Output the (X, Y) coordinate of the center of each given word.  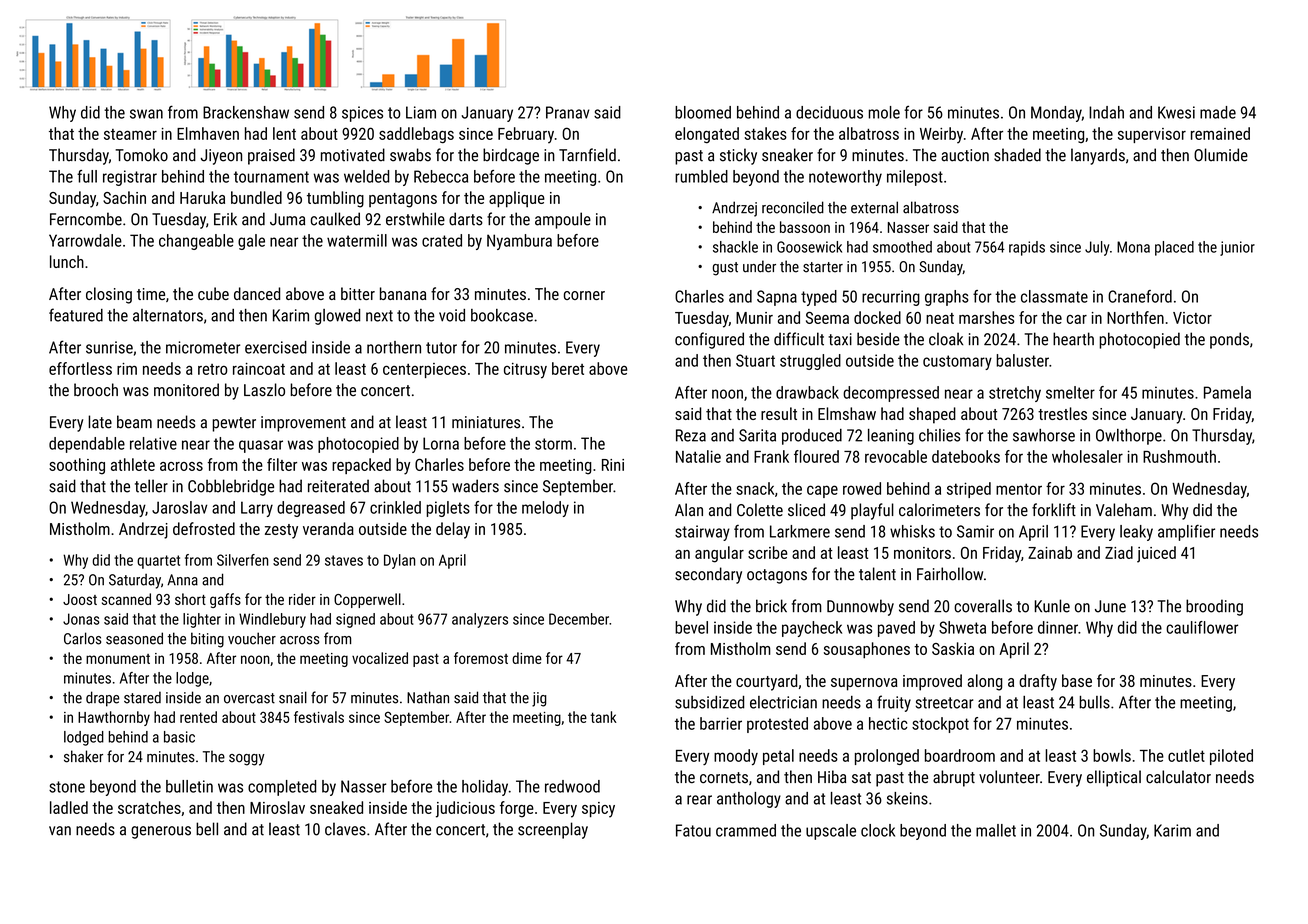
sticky (738, 156)
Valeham (1124, 510)
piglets (448, 509)
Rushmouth (1179, 456)
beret (568, 368)
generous (161, 832)
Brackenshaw (246, 112)
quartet (158, 562)
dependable (87, 445)
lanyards (1098, 156)
